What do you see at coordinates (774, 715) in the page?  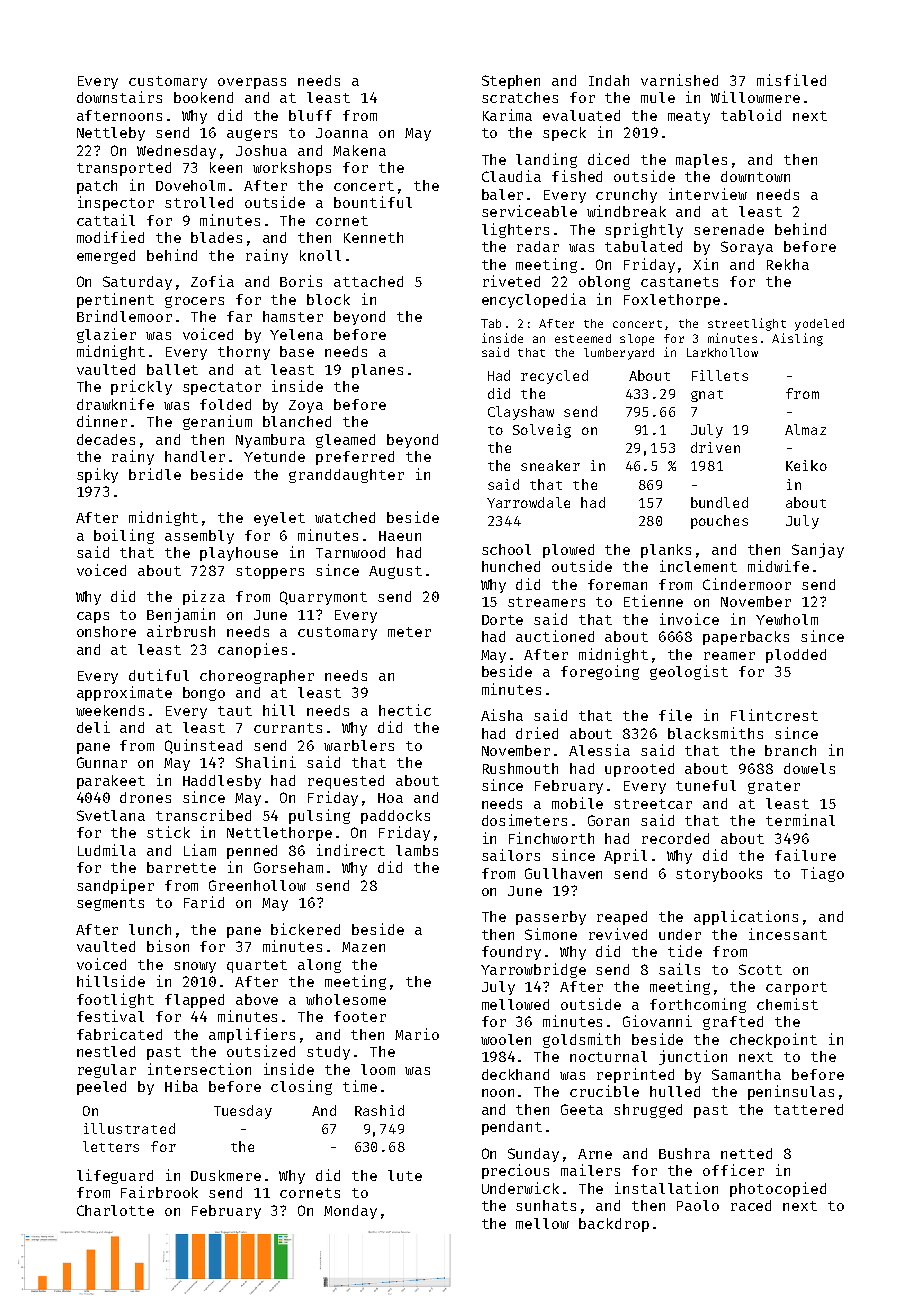 I see `Flintcrest` at bounding box center [774, 715].
